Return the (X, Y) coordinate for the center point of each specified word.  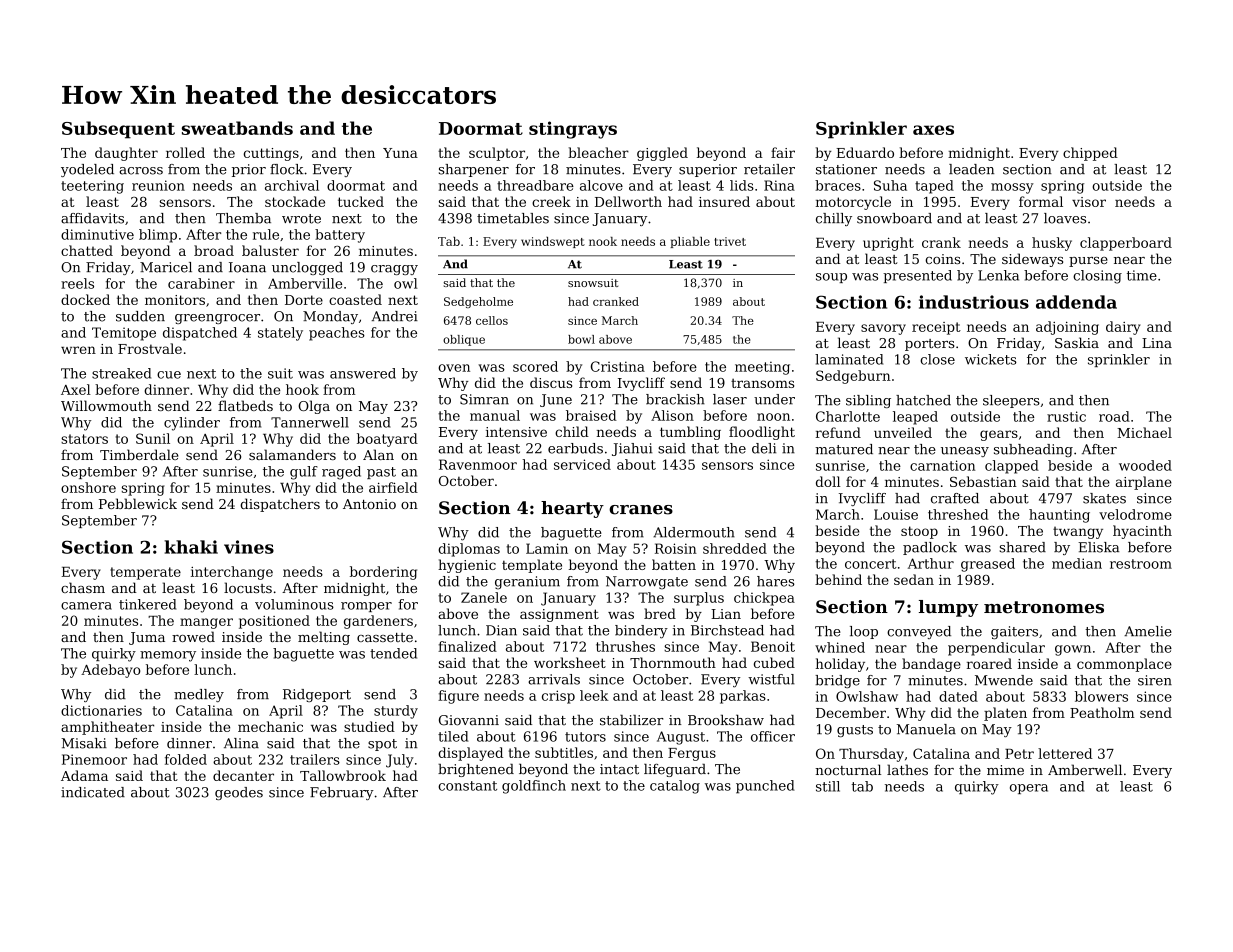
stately (280, 334)
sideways (1032, 260)
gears (999, 435)
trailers (315, 759)
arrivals (554, 679)
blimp (158, 236)
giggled (662, 154)
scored (535, 366)
